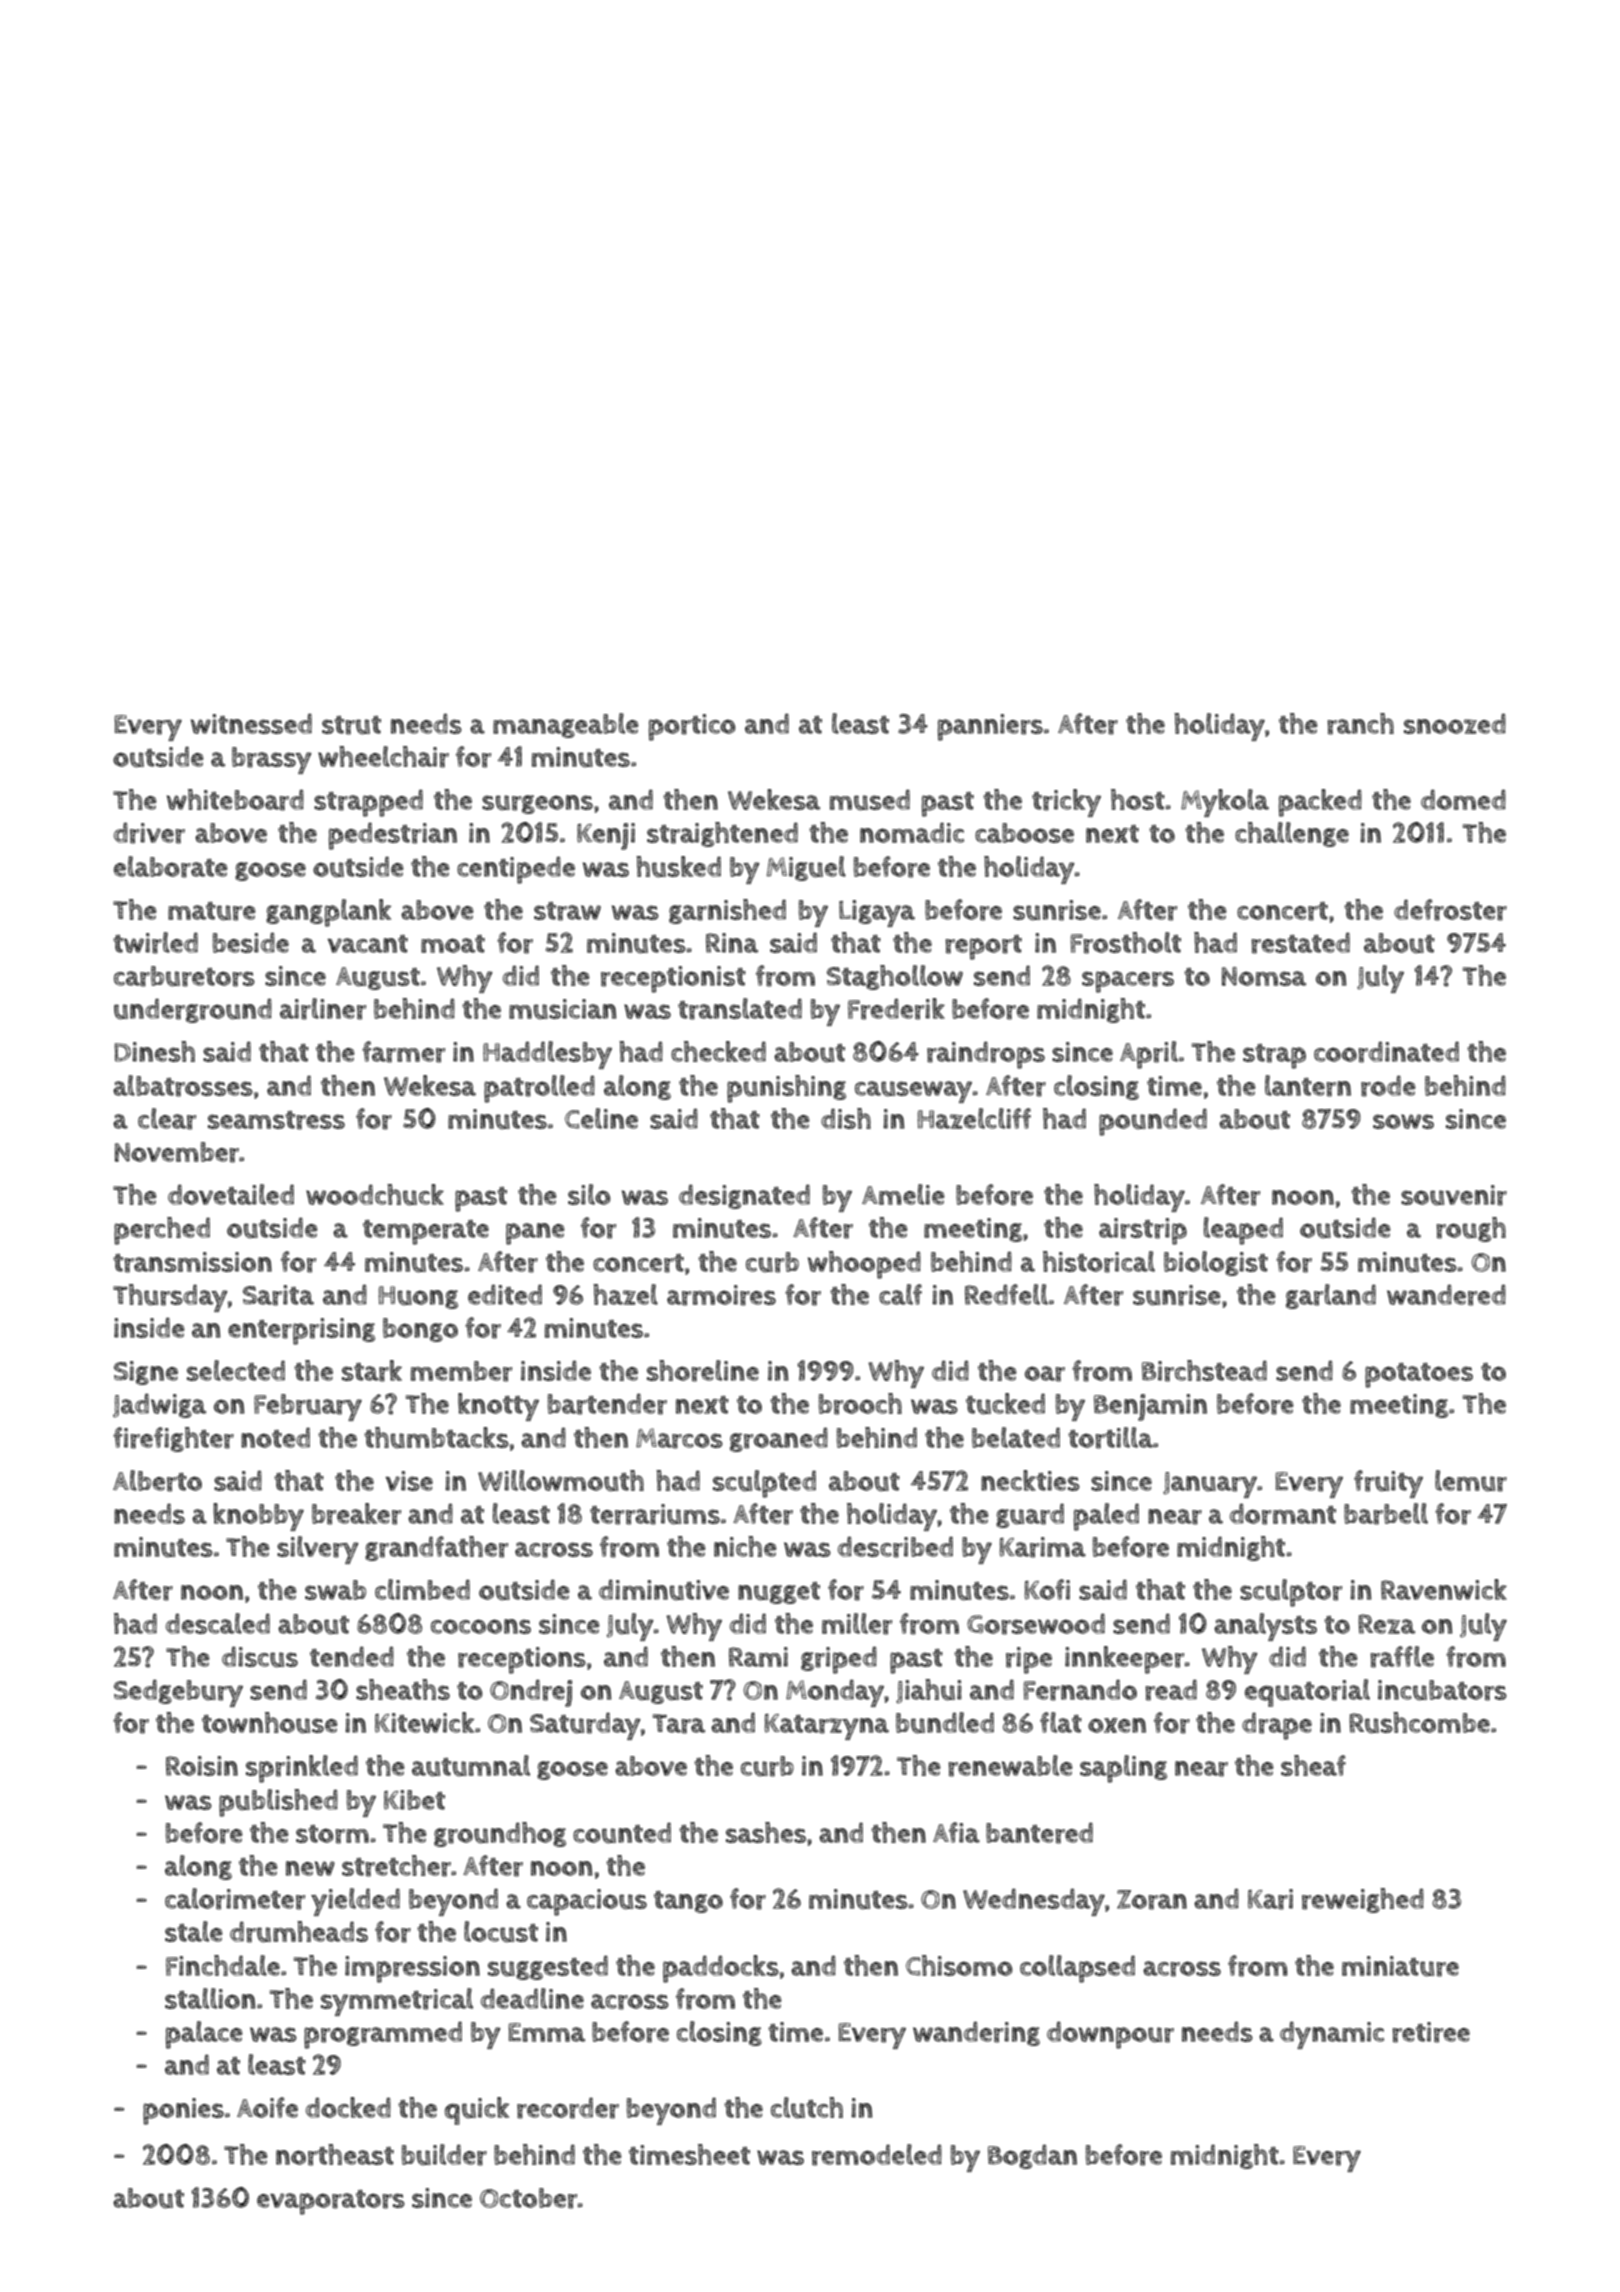 This page has height=2292, width=1620. What do you see at coordinates (835, 1693) in the page?
I see `Monday` at bounding box center [835, 1693].
